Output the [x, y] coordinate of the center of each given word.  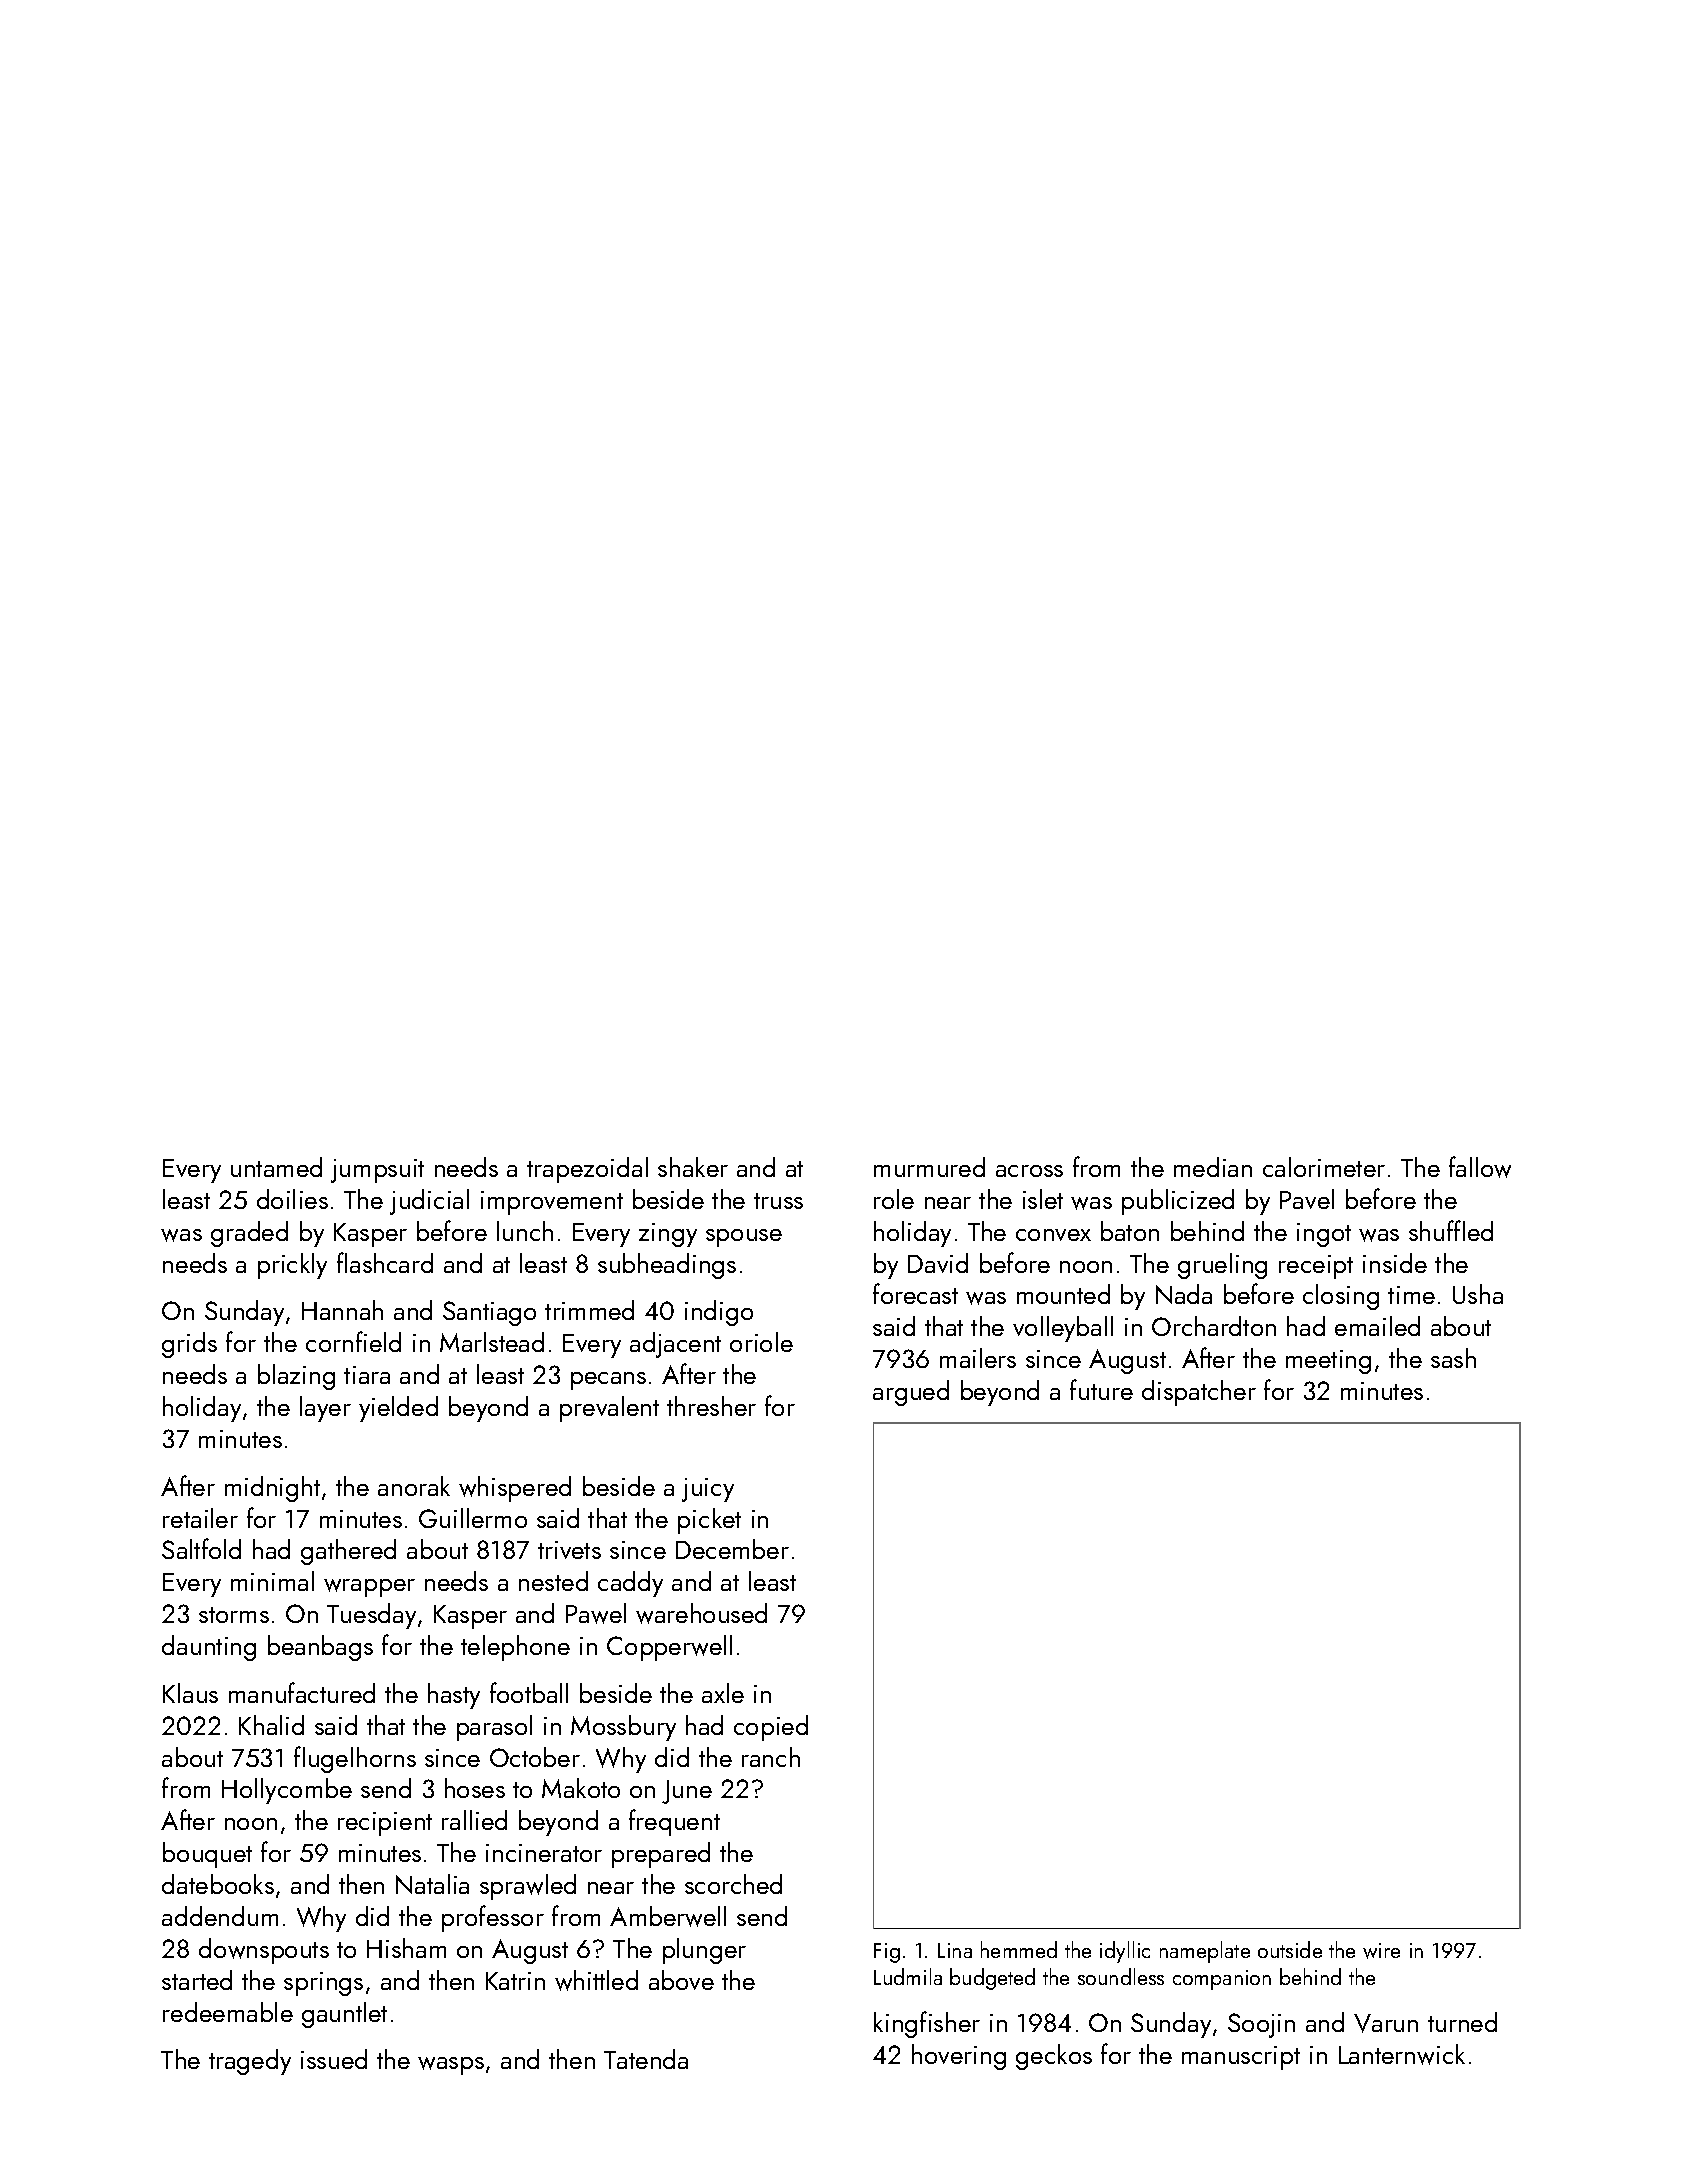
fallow [1480, 1167]
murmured [929, 1167]
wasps [451, 2066]
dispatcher [1199, 1393]
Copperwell [669, 1648]
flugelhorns [355, 1759]
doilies [292, 1199]
